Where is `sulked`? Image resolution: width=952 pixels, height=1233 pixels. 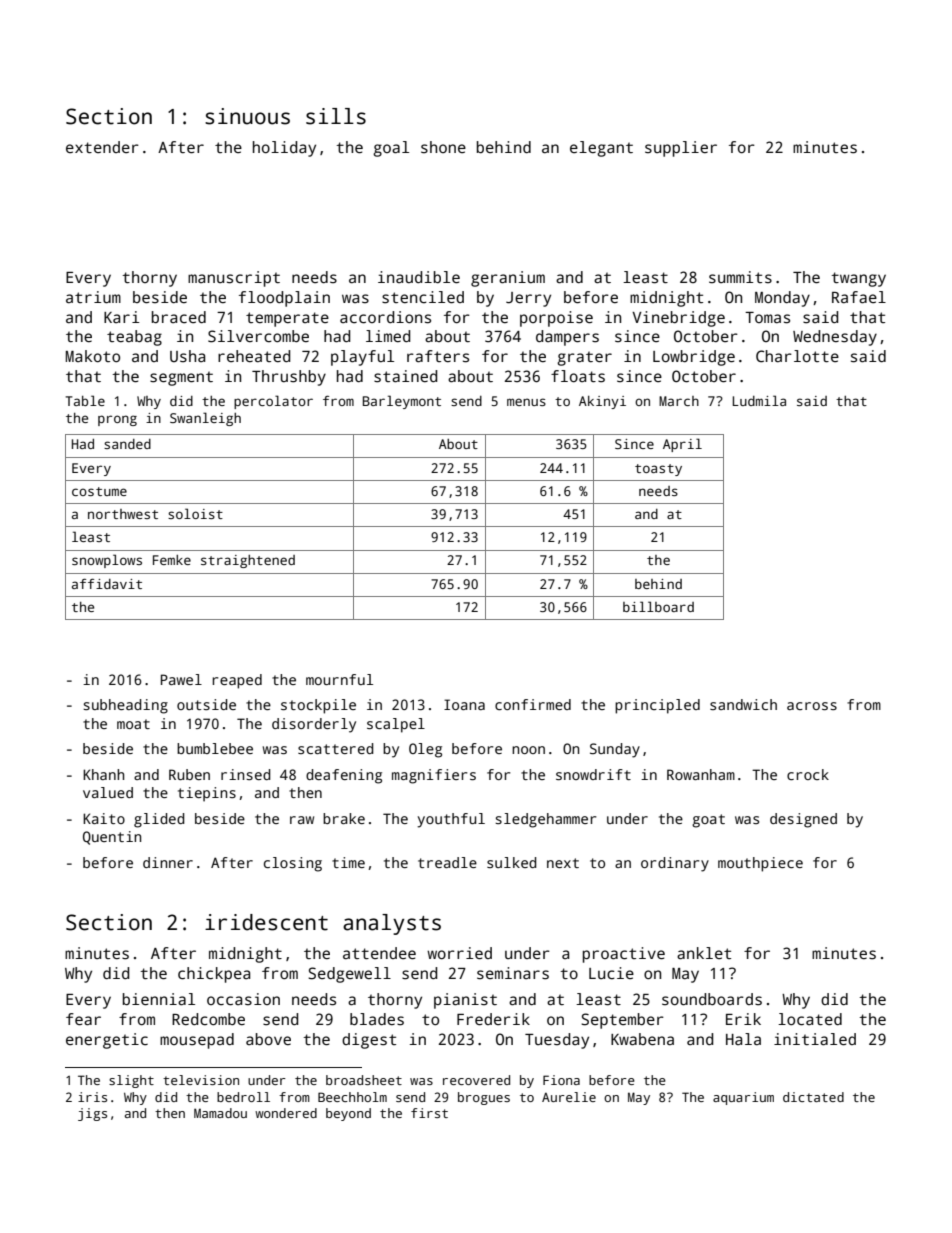
sulked is located at coordinates (512, 862).
